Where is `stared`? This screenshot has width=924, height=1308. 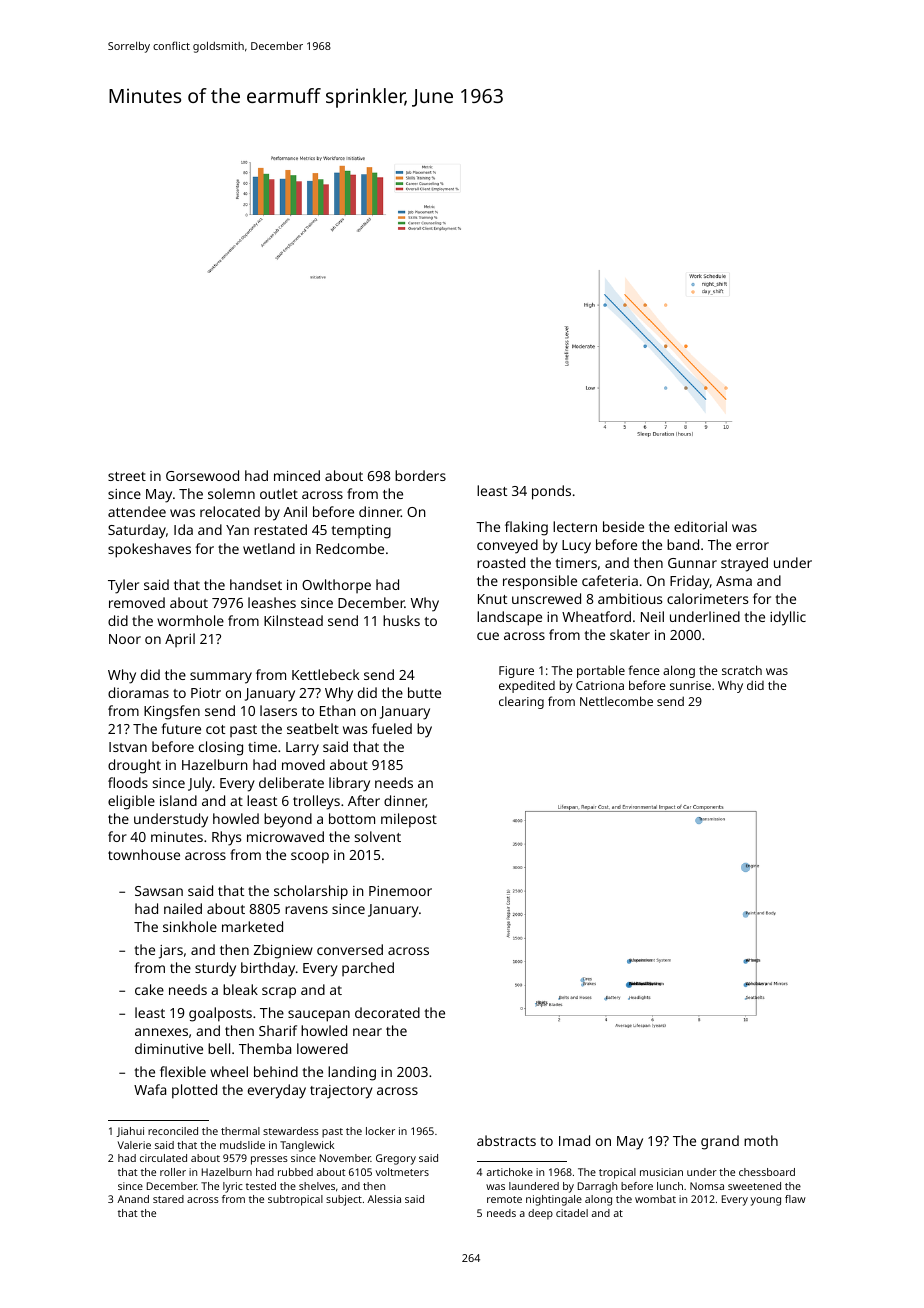 stared is located at coordinates (168, 1199).
